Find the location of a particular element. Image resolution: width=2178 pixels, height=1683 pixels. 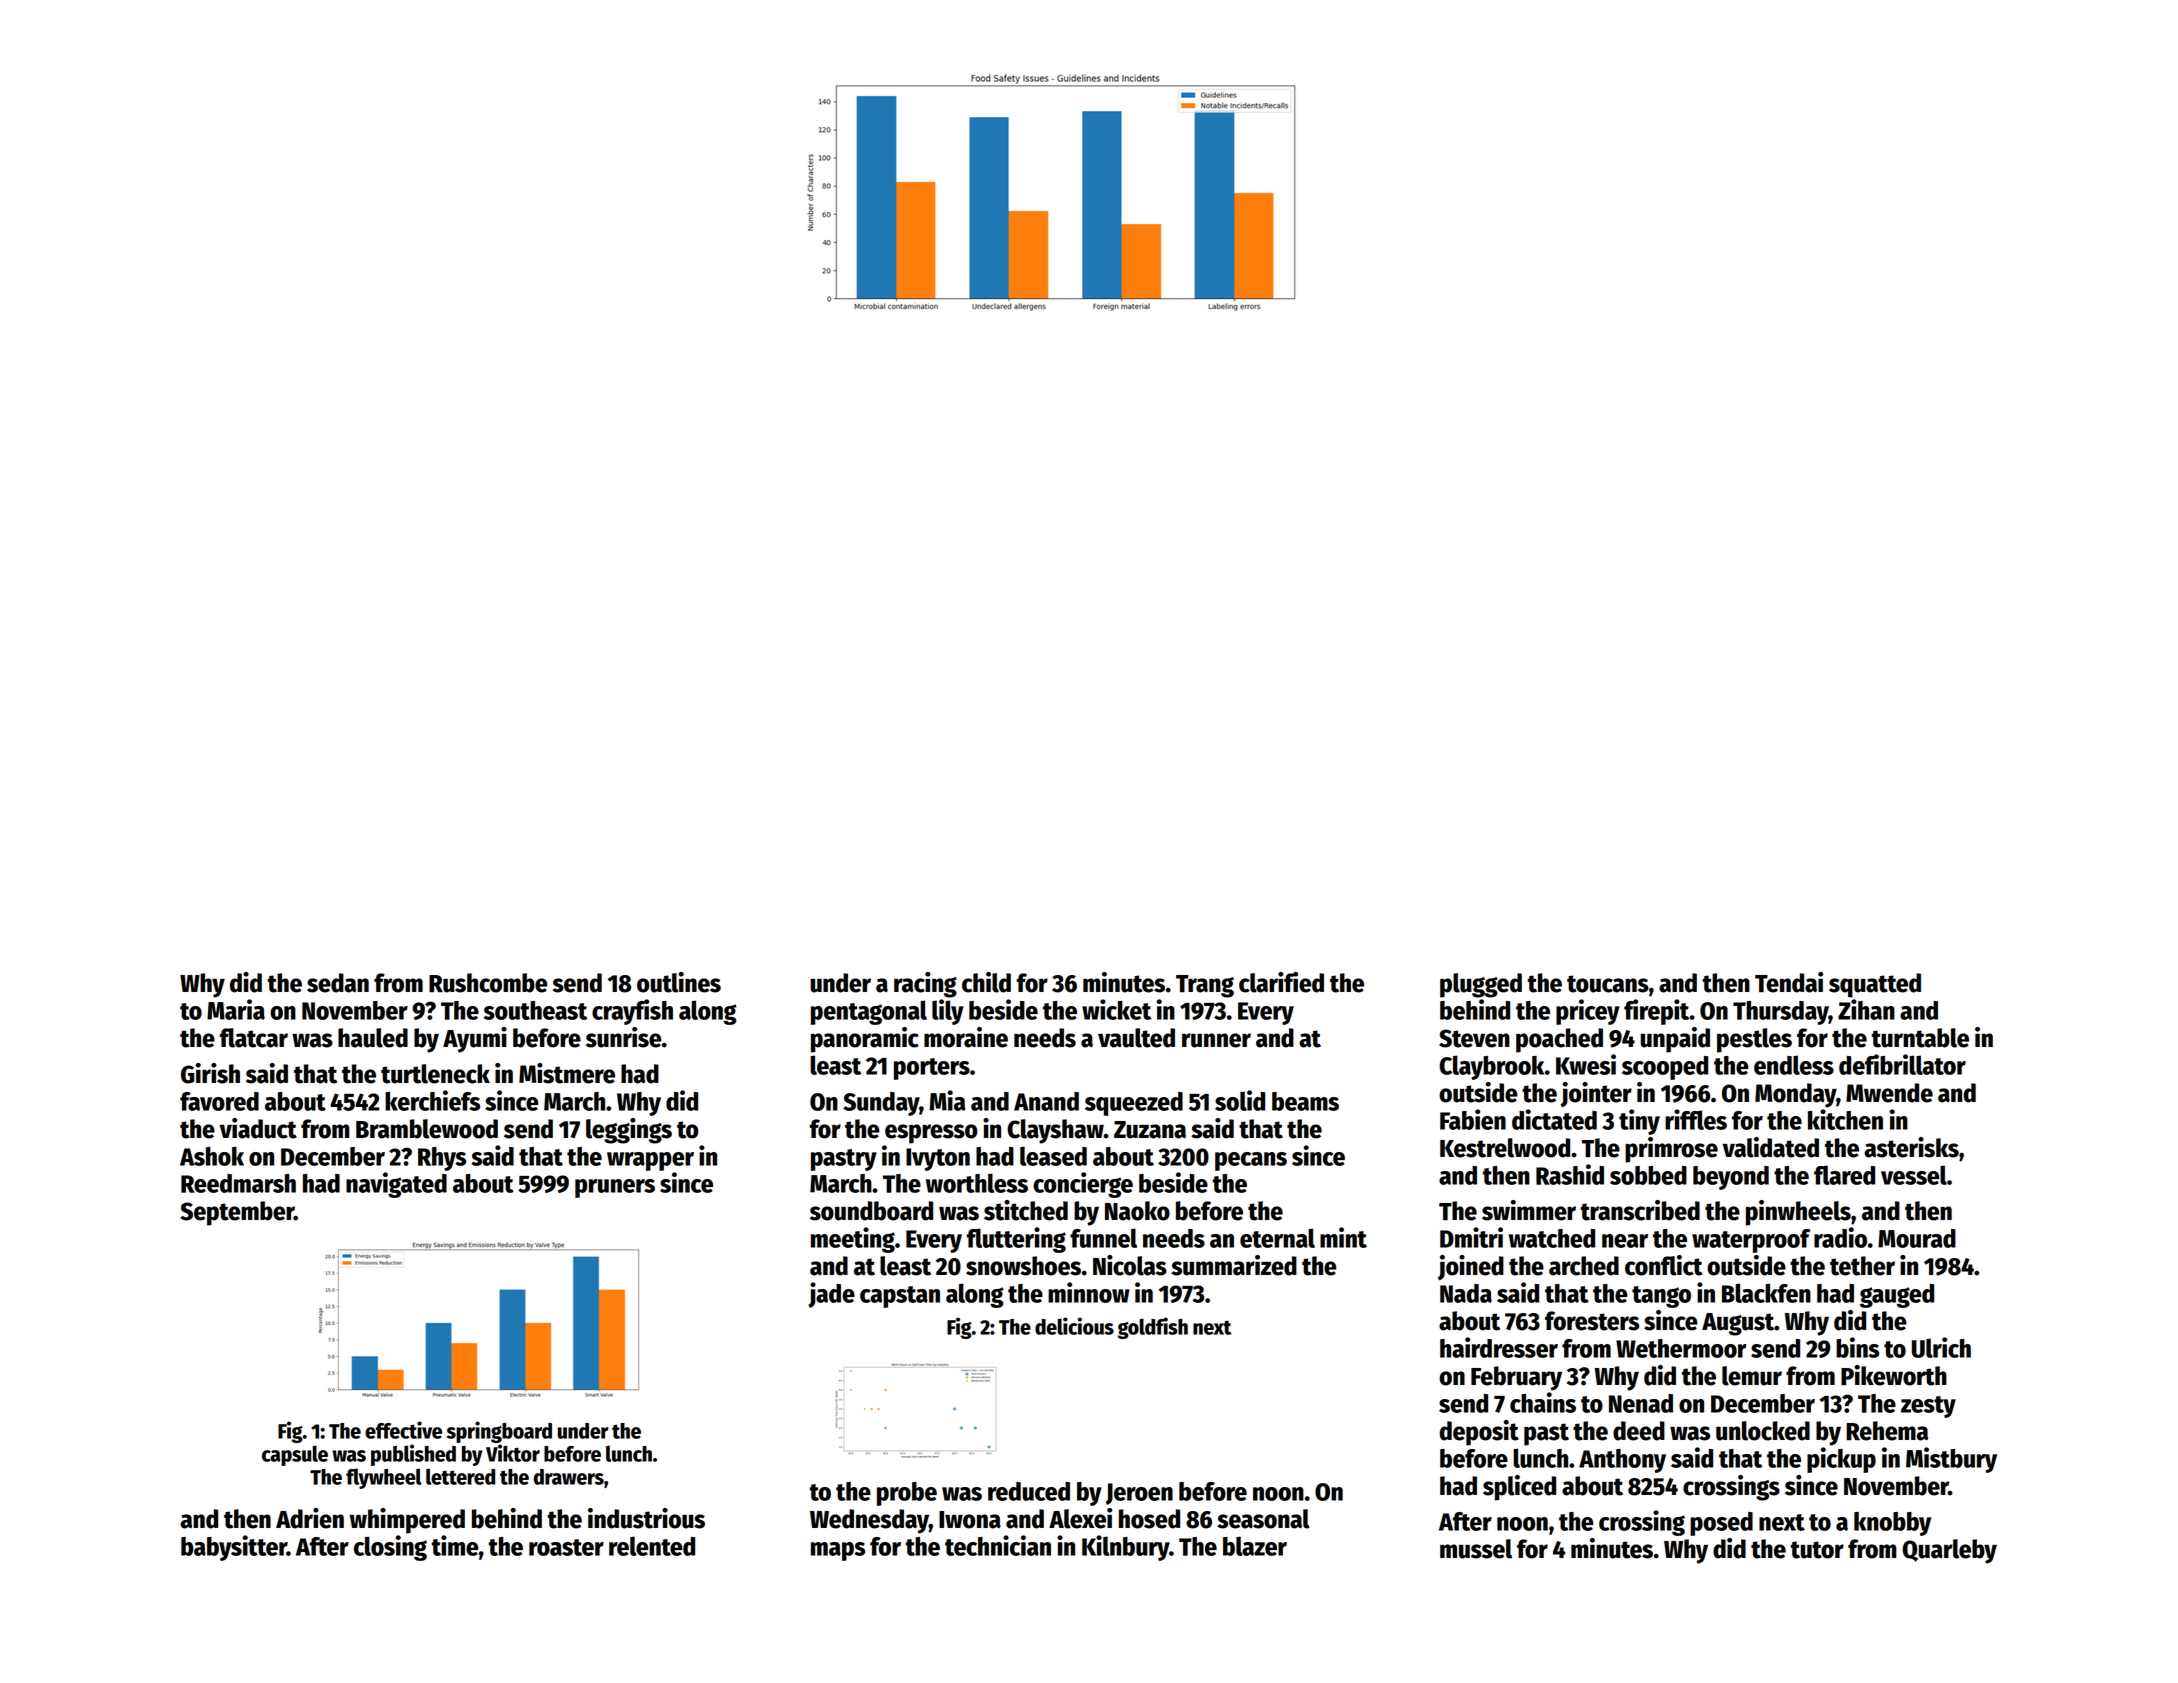

turntable is located at coordinates (1920, 1038).
